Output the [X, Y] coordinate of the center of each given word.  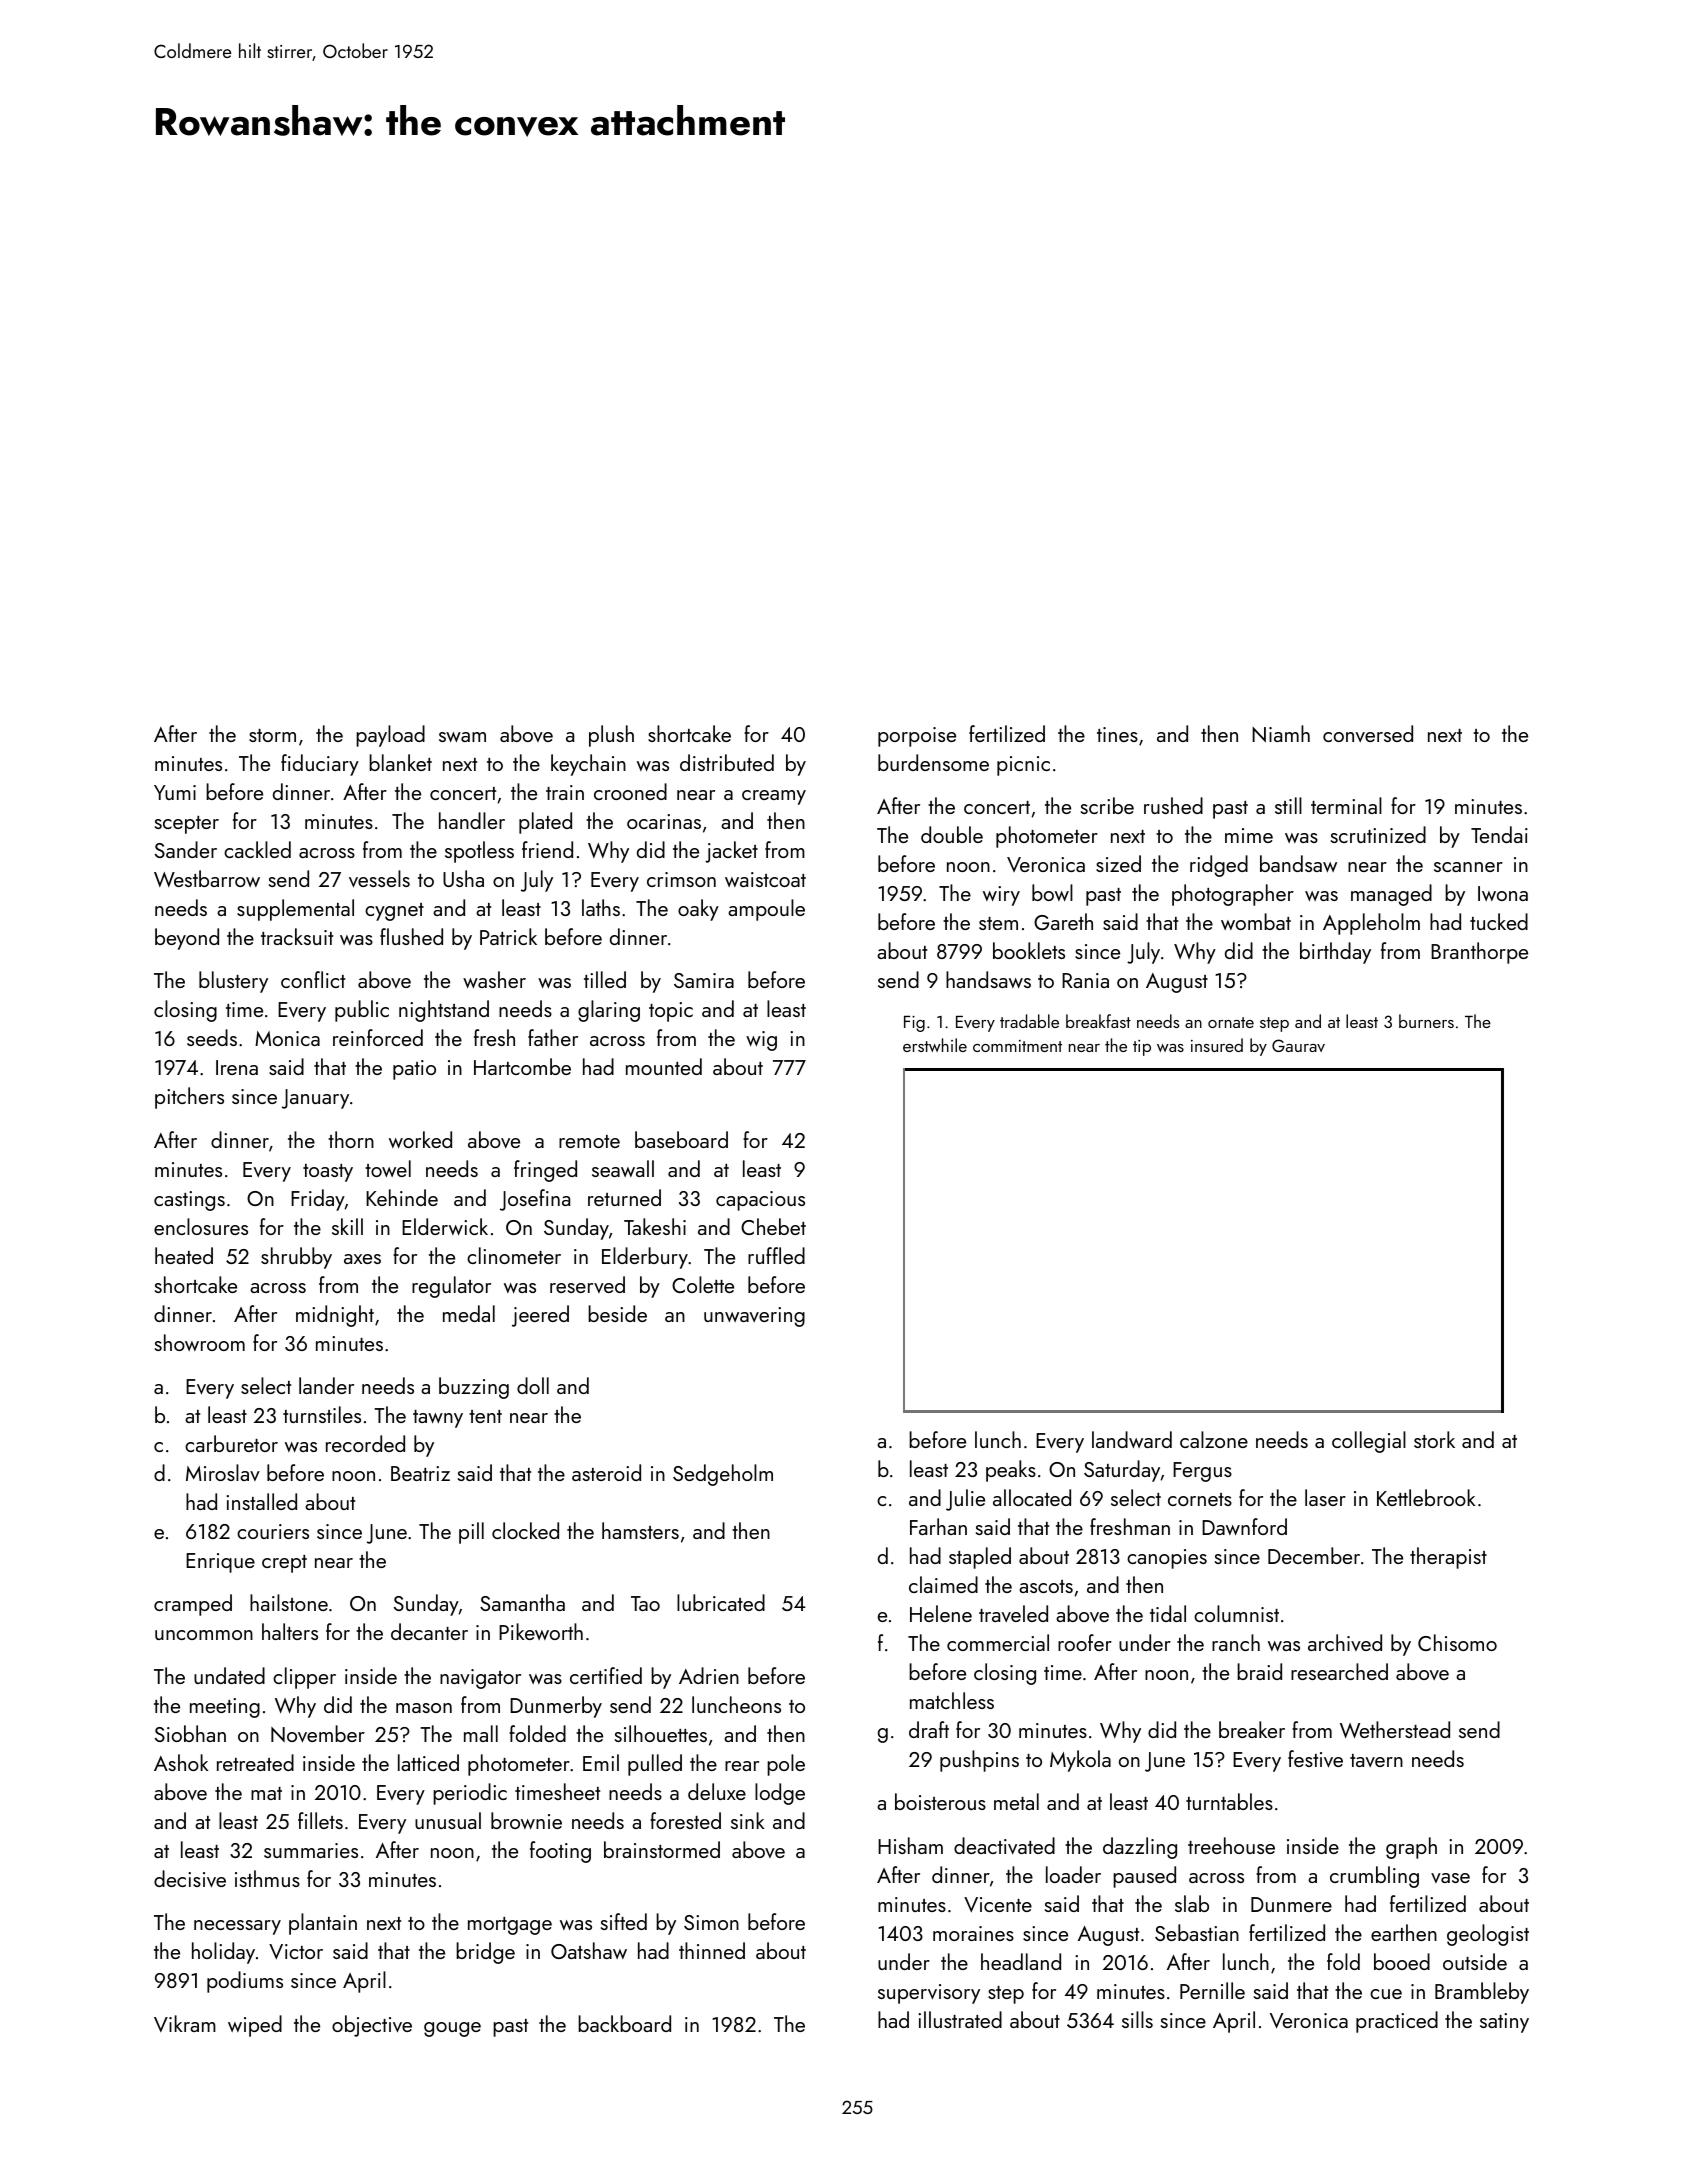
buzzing [474, 1388]
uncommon [204, 1635]
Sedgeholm [723, 1475]
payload [390, 736]
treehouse [1231, 1845]
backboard [624, 2023]
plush [611, 736]
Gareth [1063, 921]
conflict [313, 979]
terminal [1346, 805]
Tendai [1499, 834]
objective [372, 2026]
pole [786, 1765]
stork [1434, 1439]
